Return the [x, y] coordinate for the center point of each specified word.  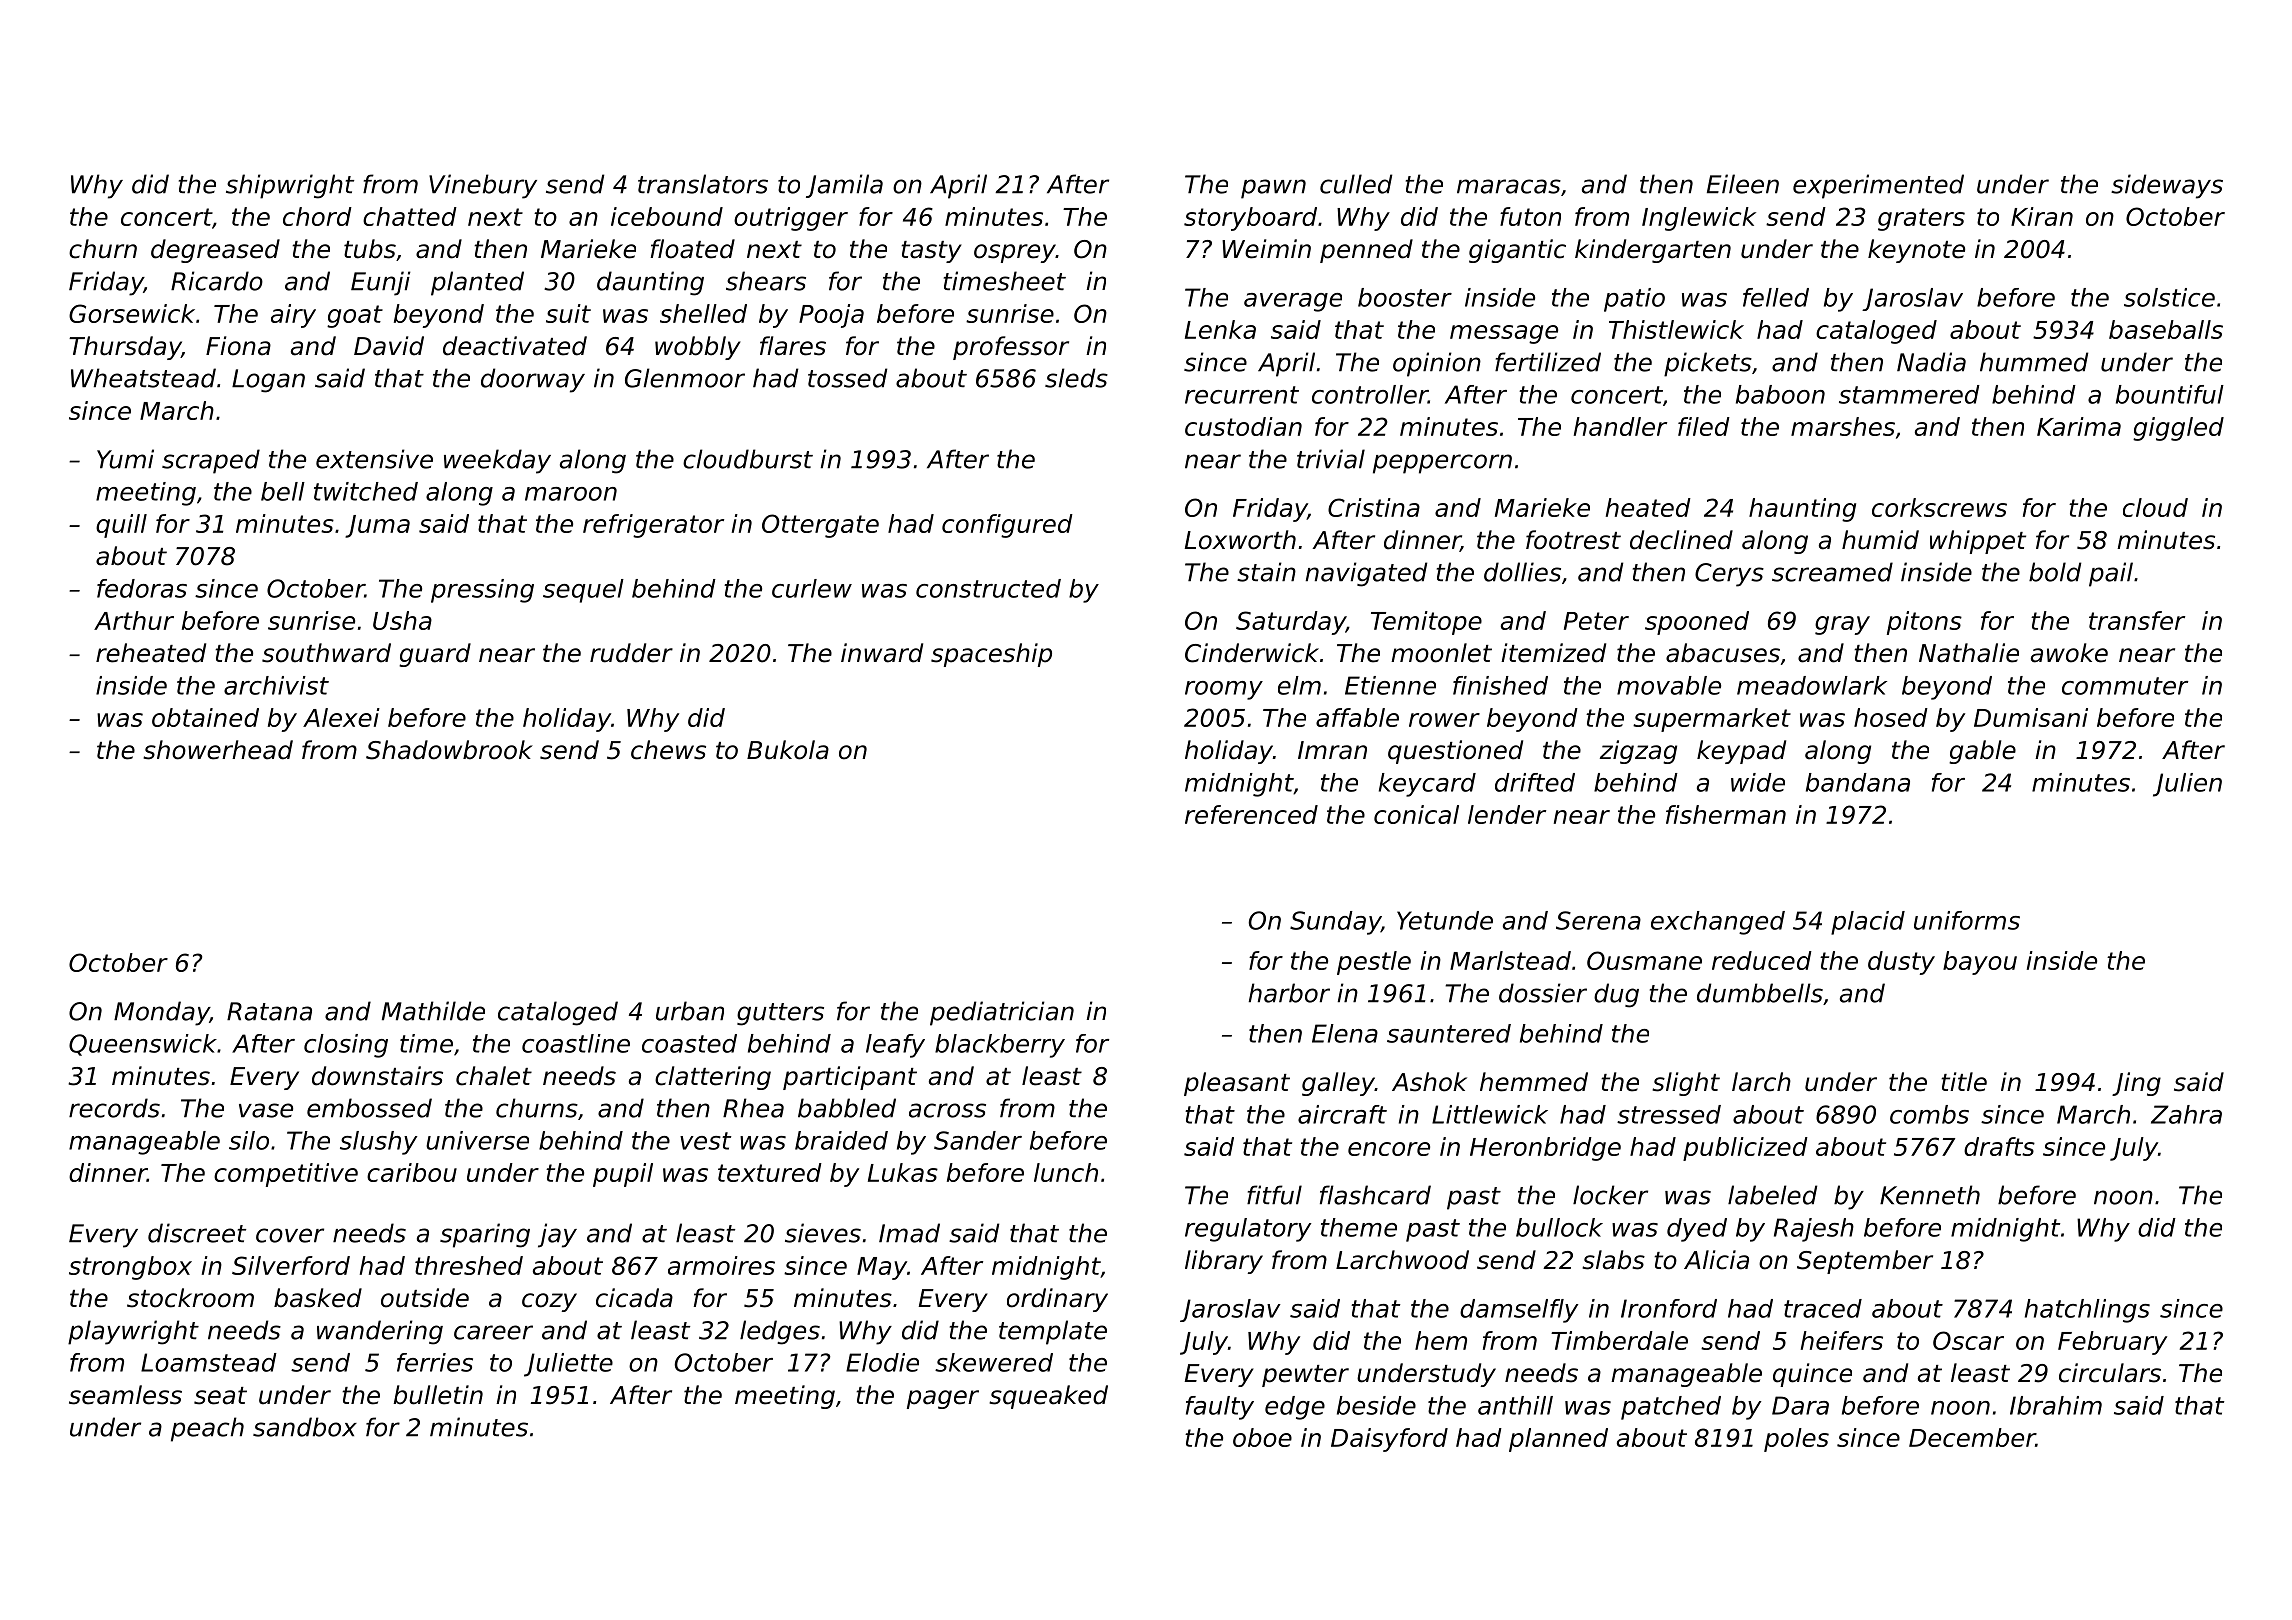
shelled [703, 313]
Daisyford [1389, 1440]
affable [1357, 717]
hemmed [1534, 1082]
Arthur [134, 620]
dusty [1901, 963]
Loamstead [209, 1362]
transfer [2137, 620]
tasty [931, 252]
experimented [1878, 186]
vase [266, 1110]
